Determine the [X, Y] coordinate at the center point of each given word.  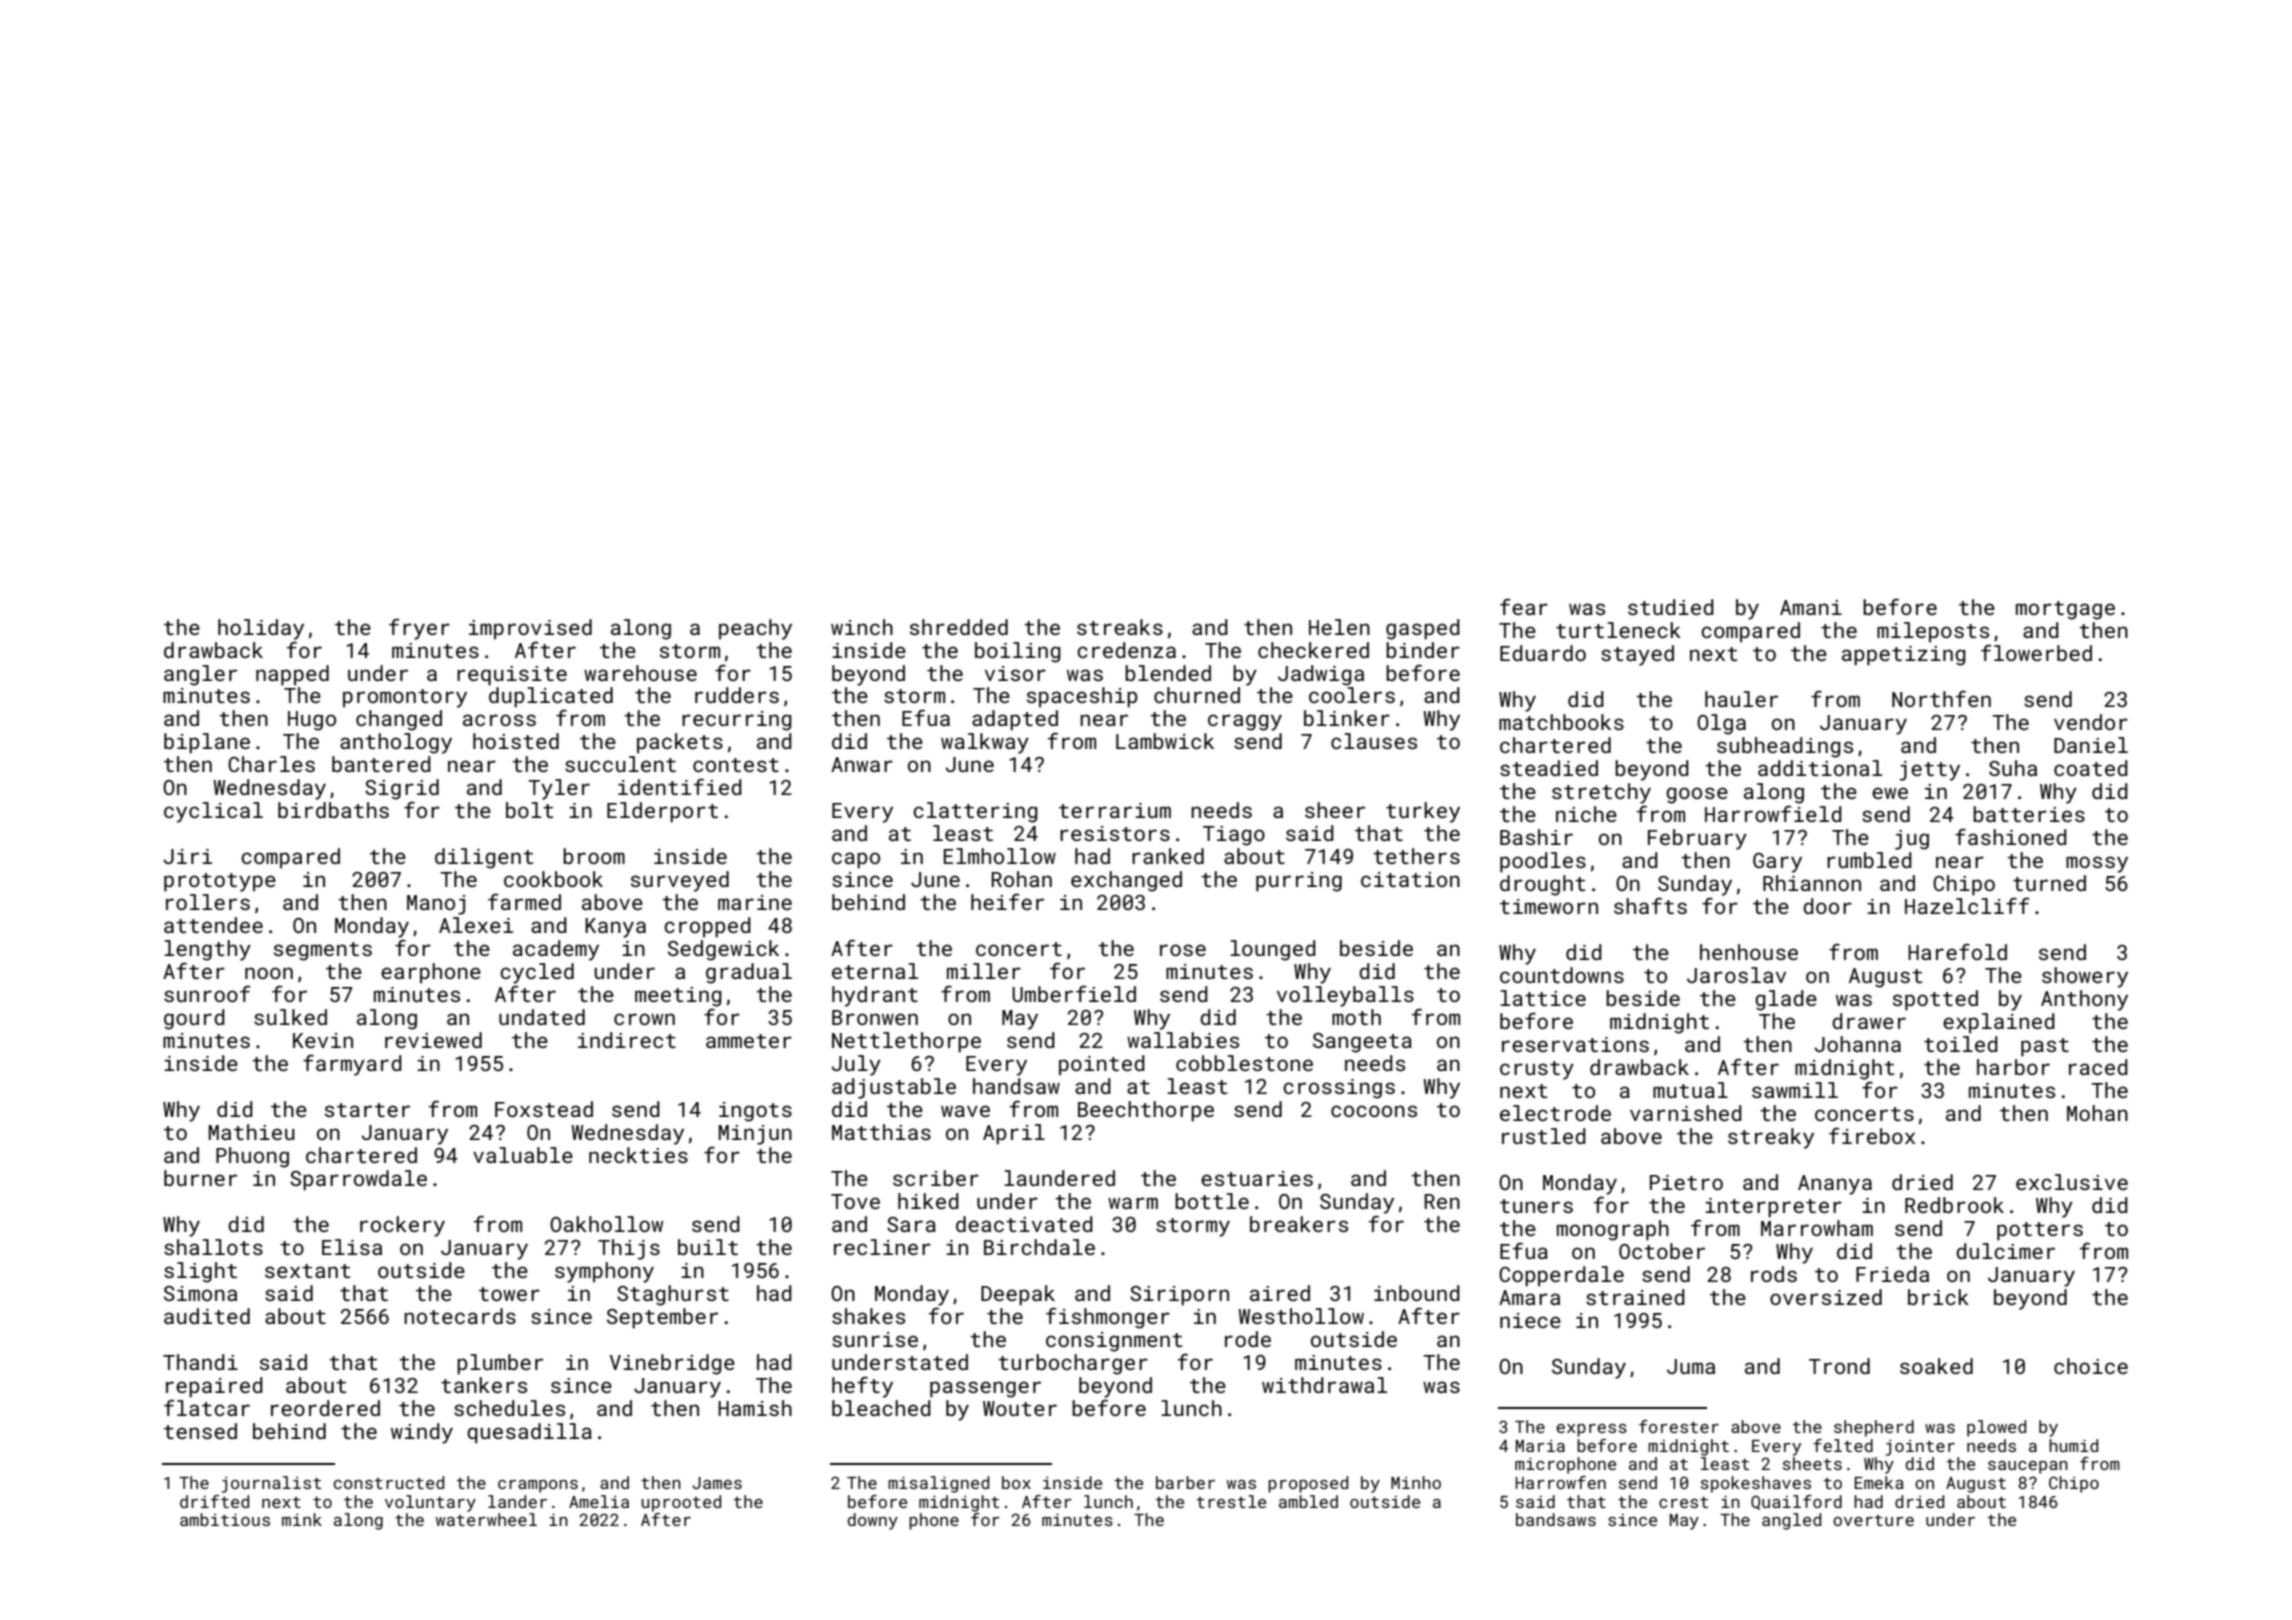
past [2045, 1047]
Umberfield [1074, 993]
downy [872, 1521]
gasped [1423, 629]
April [1014, 1134]
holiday [261, 629]
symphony [604, 1272]
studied [1671, 607]
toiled [1961, 1044]
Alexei [476, 925]
